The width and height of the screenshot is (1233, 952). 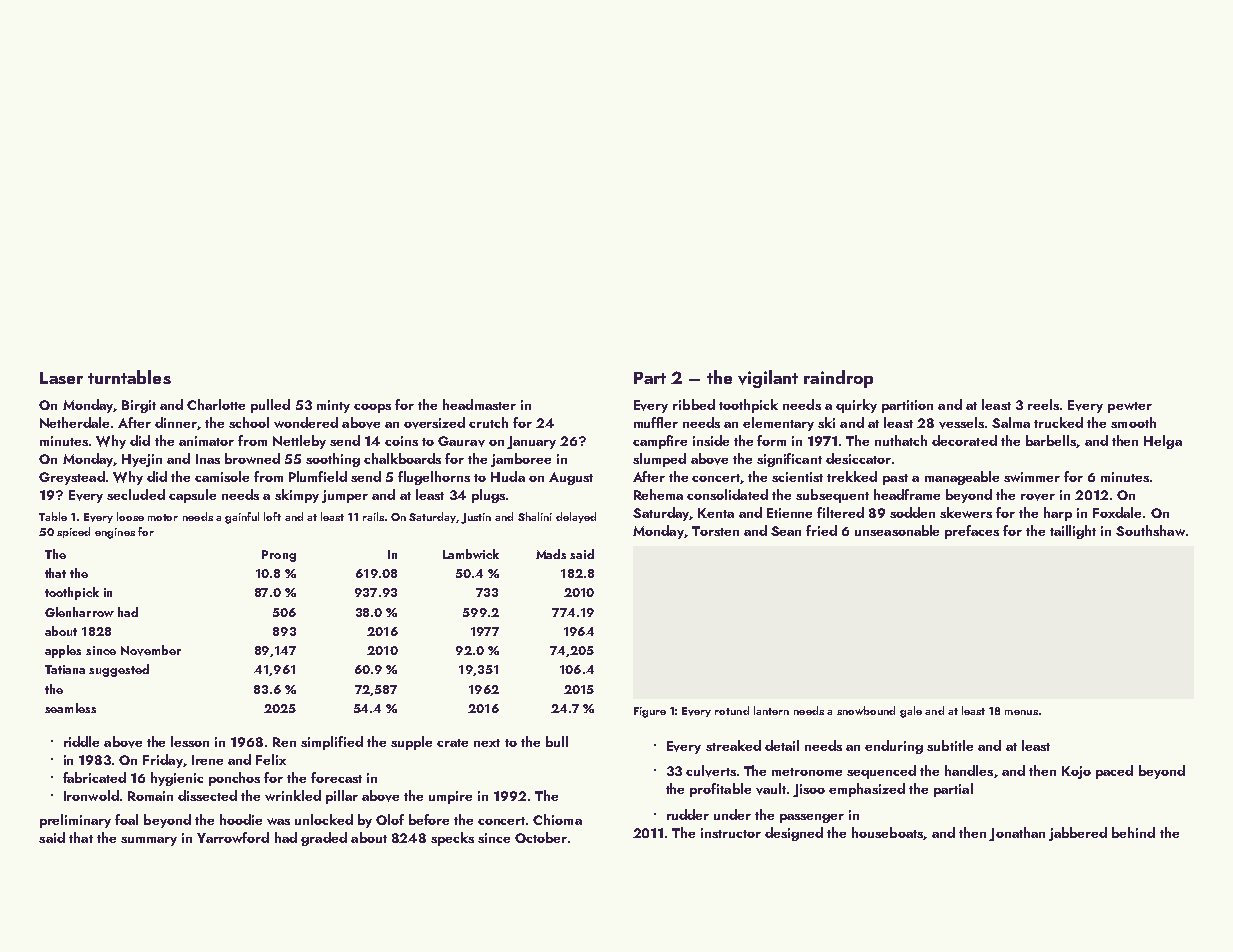 What do you see at coordinates (1114, 772) in the screenshot?
I see `paced` at bounding box center [1114, 772].
